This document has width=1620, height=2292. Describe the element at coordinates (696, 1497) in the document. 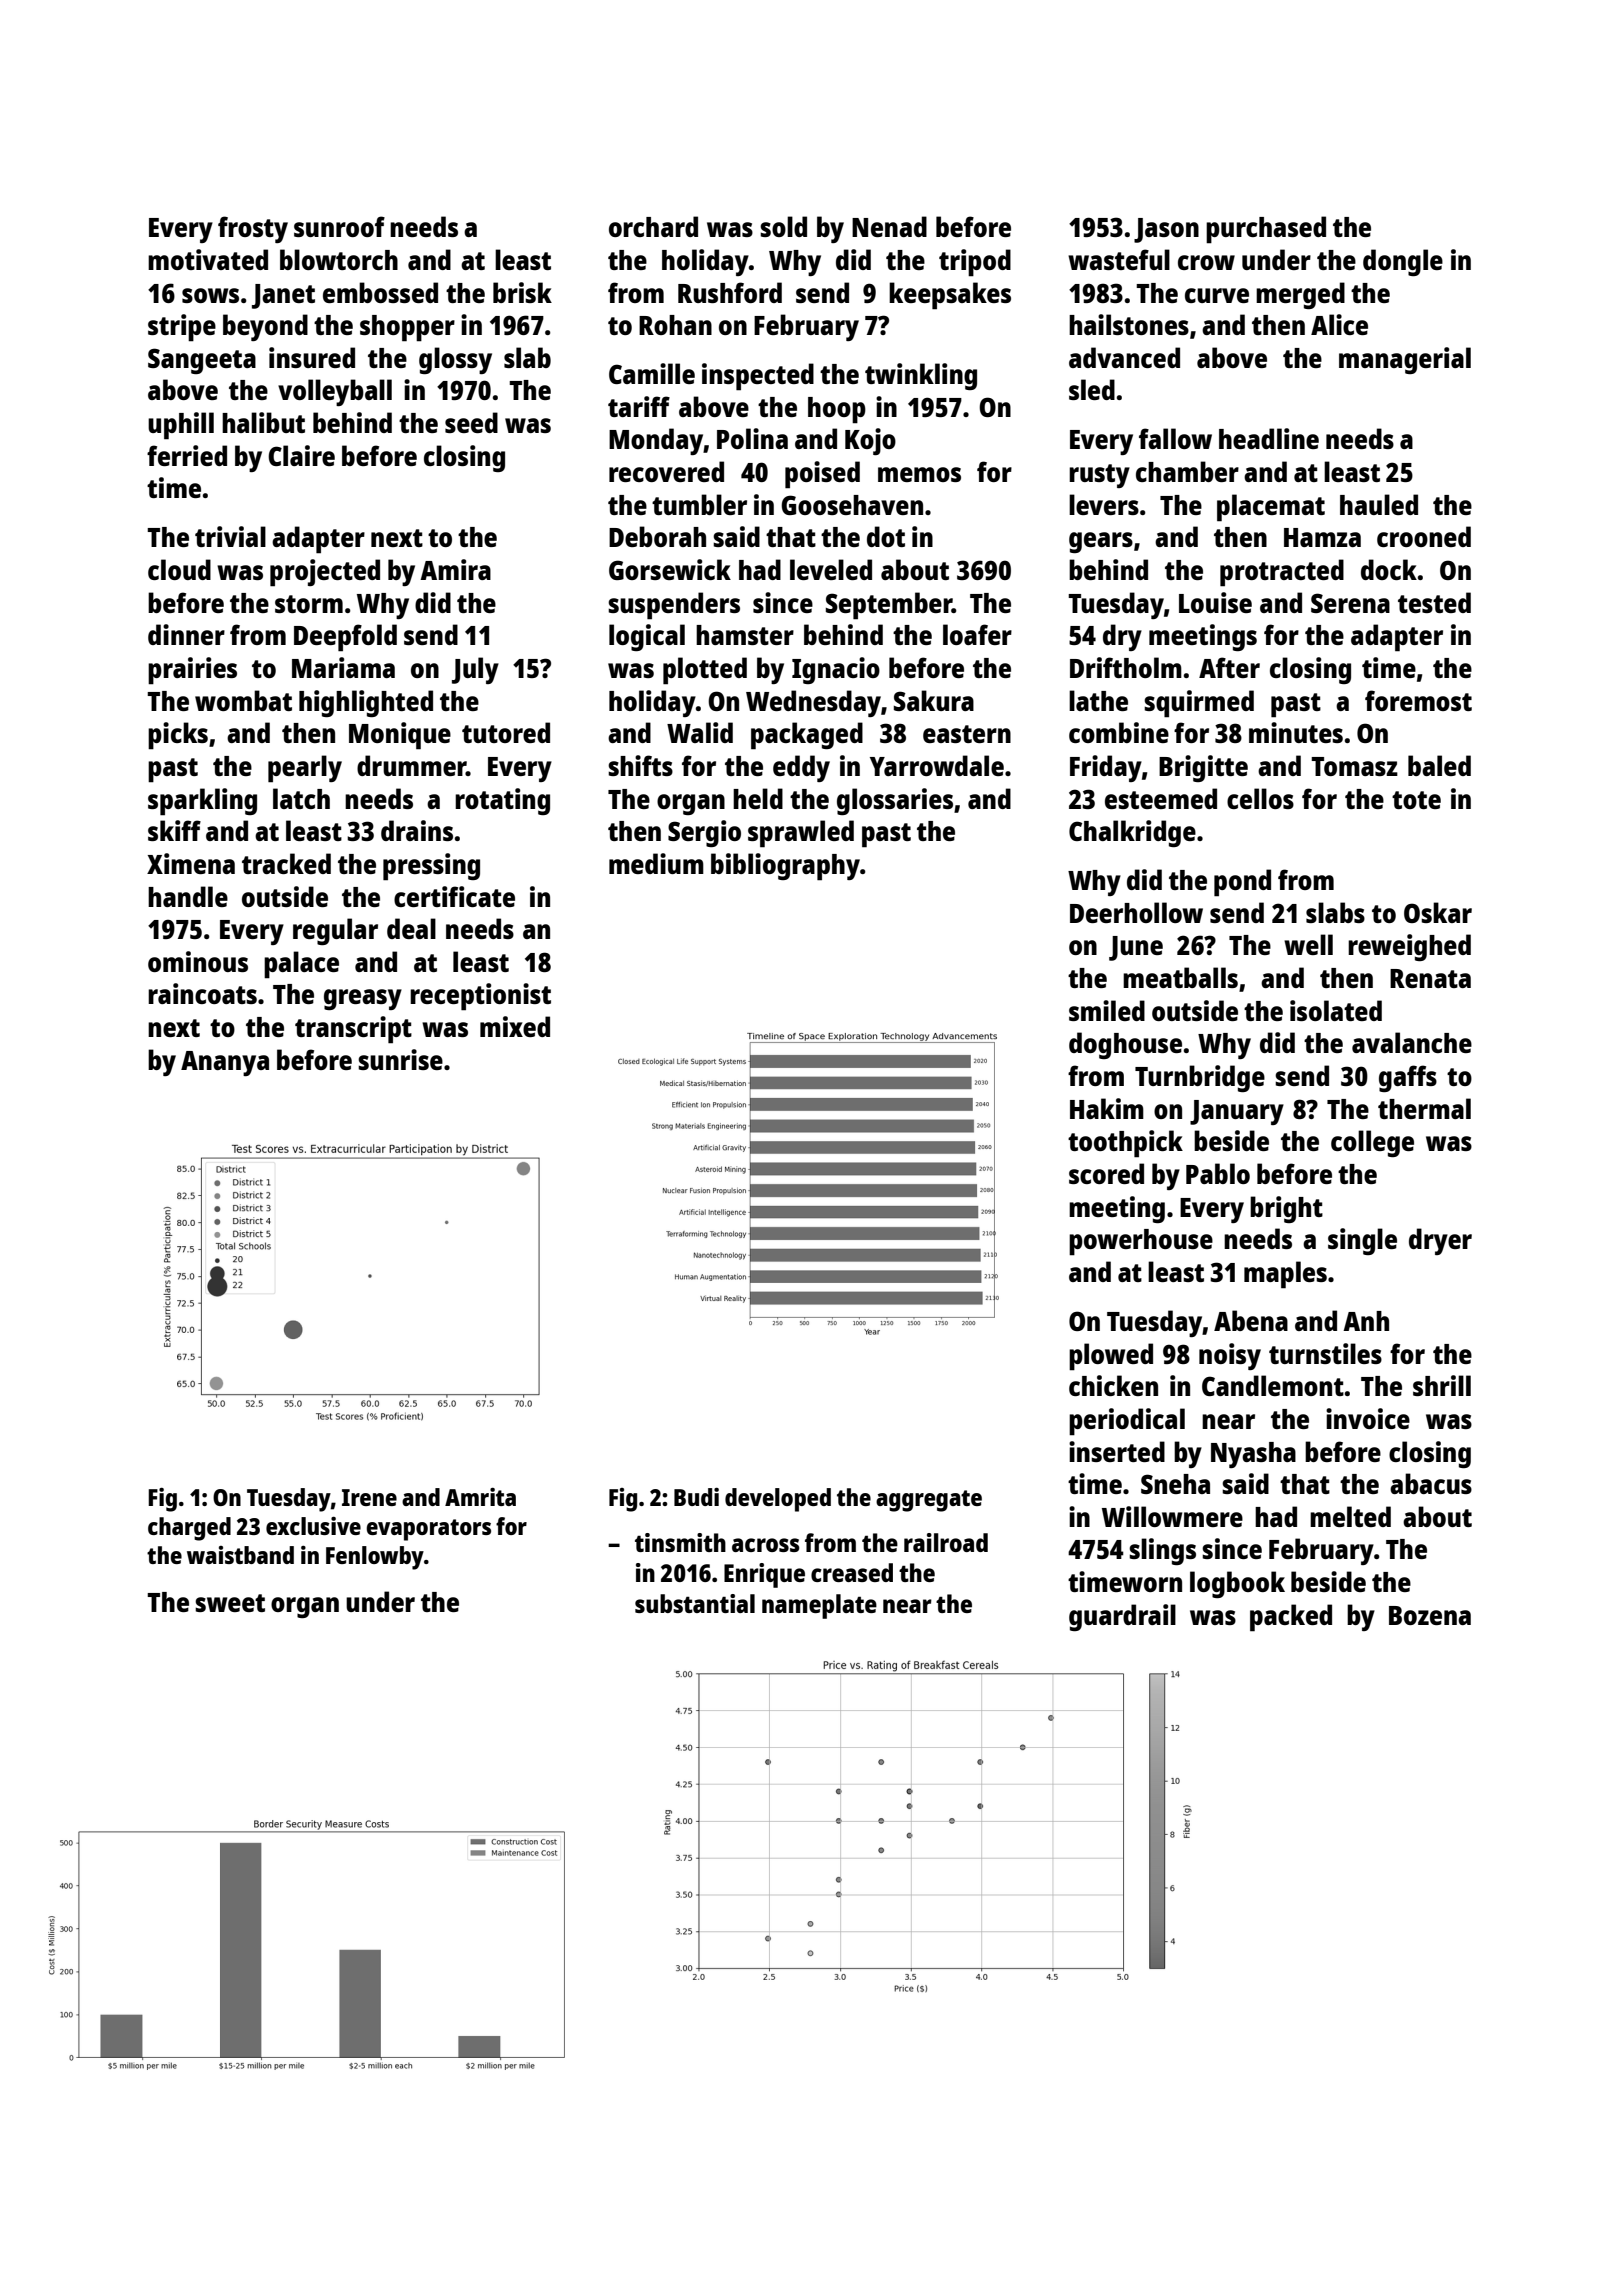

I see `Budi` at that location.
